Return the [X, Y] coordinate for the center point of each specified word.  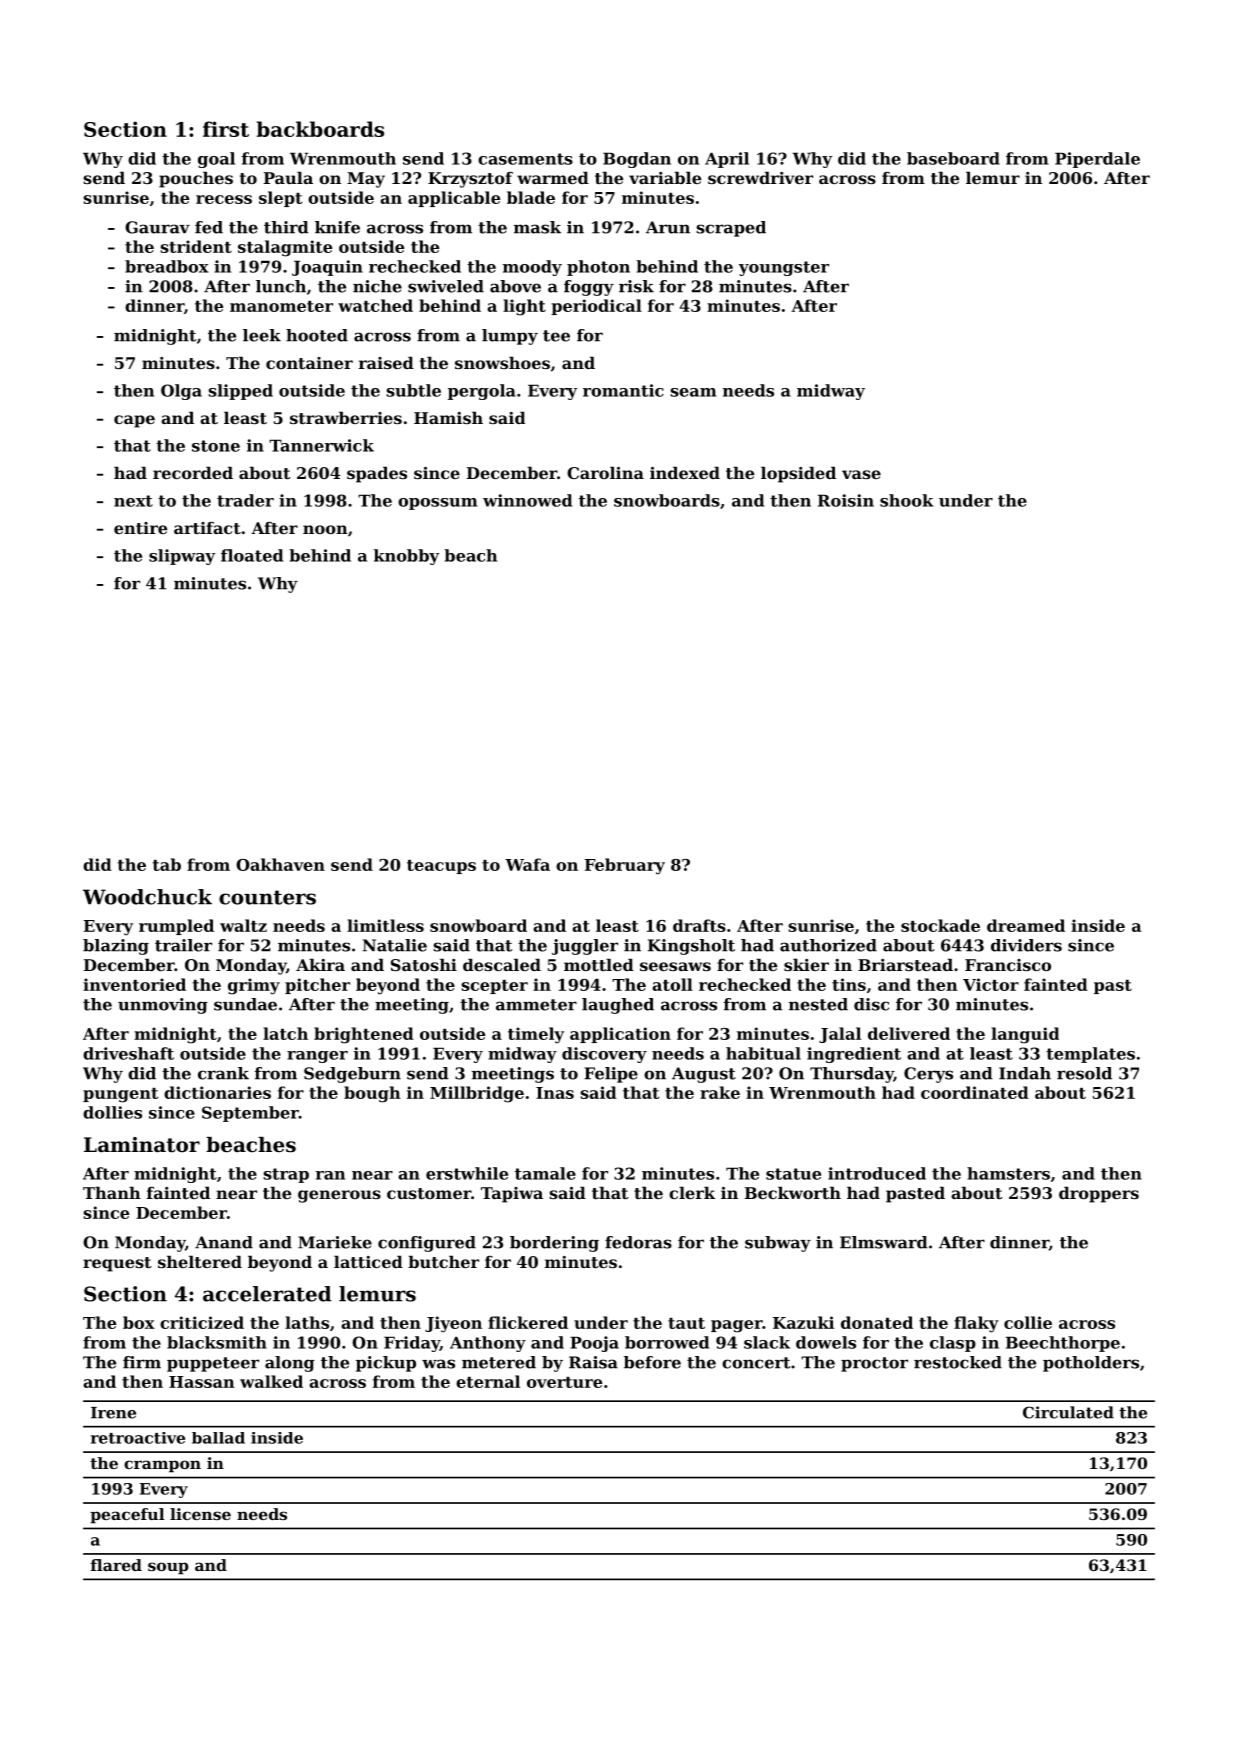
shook [906, 500]
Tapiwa [512, 1195]
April [727, 160]
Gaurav [157, 227]
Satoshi [424, 964]
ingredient [854, 1055]
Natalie [395, 945]
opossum [437, 504]
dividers [1026, 945]
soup [168, 1568]
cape [134, 421]
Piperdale [1097, 160]
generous [339, 1196]
